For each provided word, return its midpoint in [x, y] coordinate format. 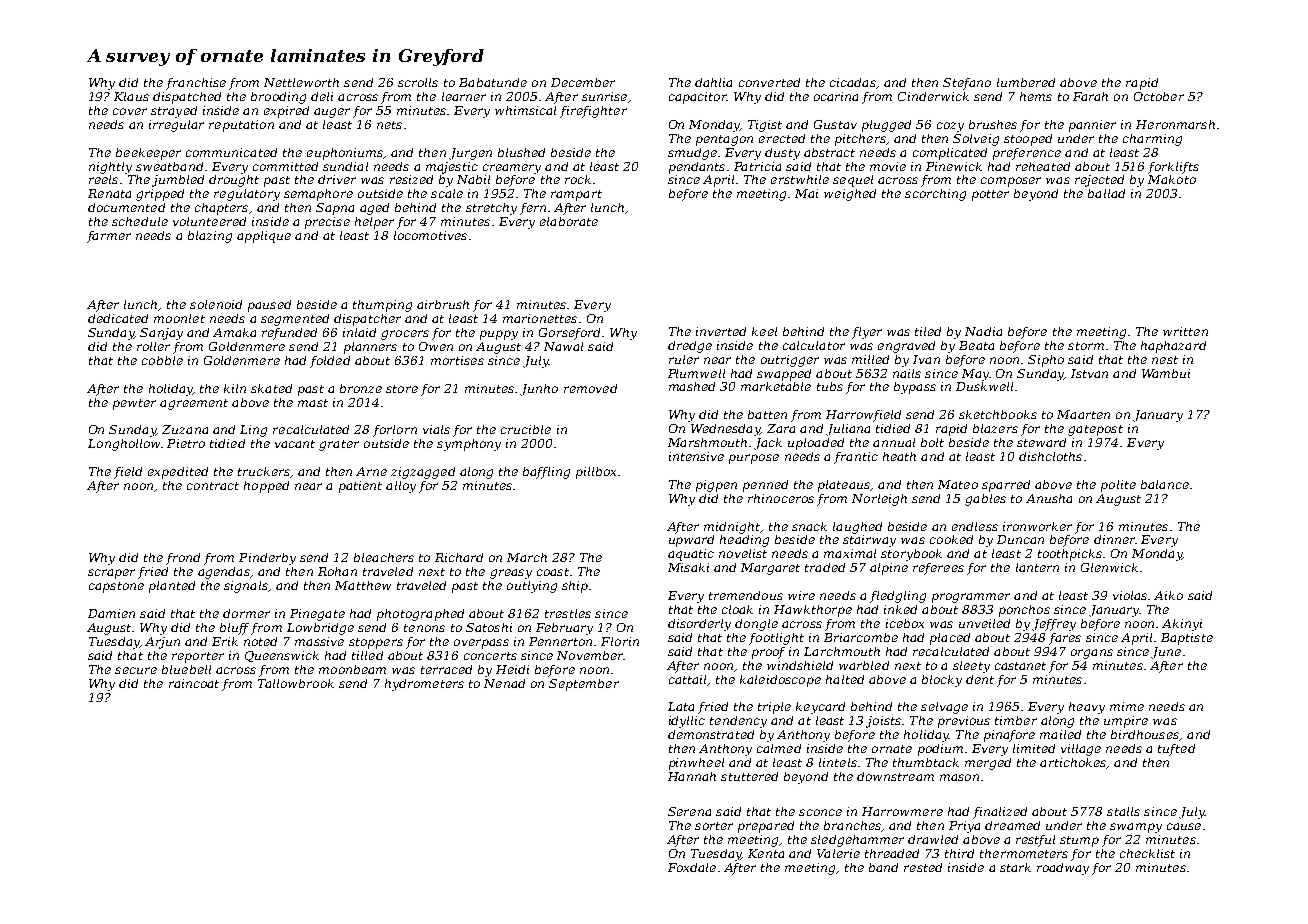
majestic [452, 168]
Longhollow [124, 445]
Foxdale [692, 867]
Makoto [1172, 179]
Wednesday [725, 430]
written [1185, 331]
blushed [521, 152]
